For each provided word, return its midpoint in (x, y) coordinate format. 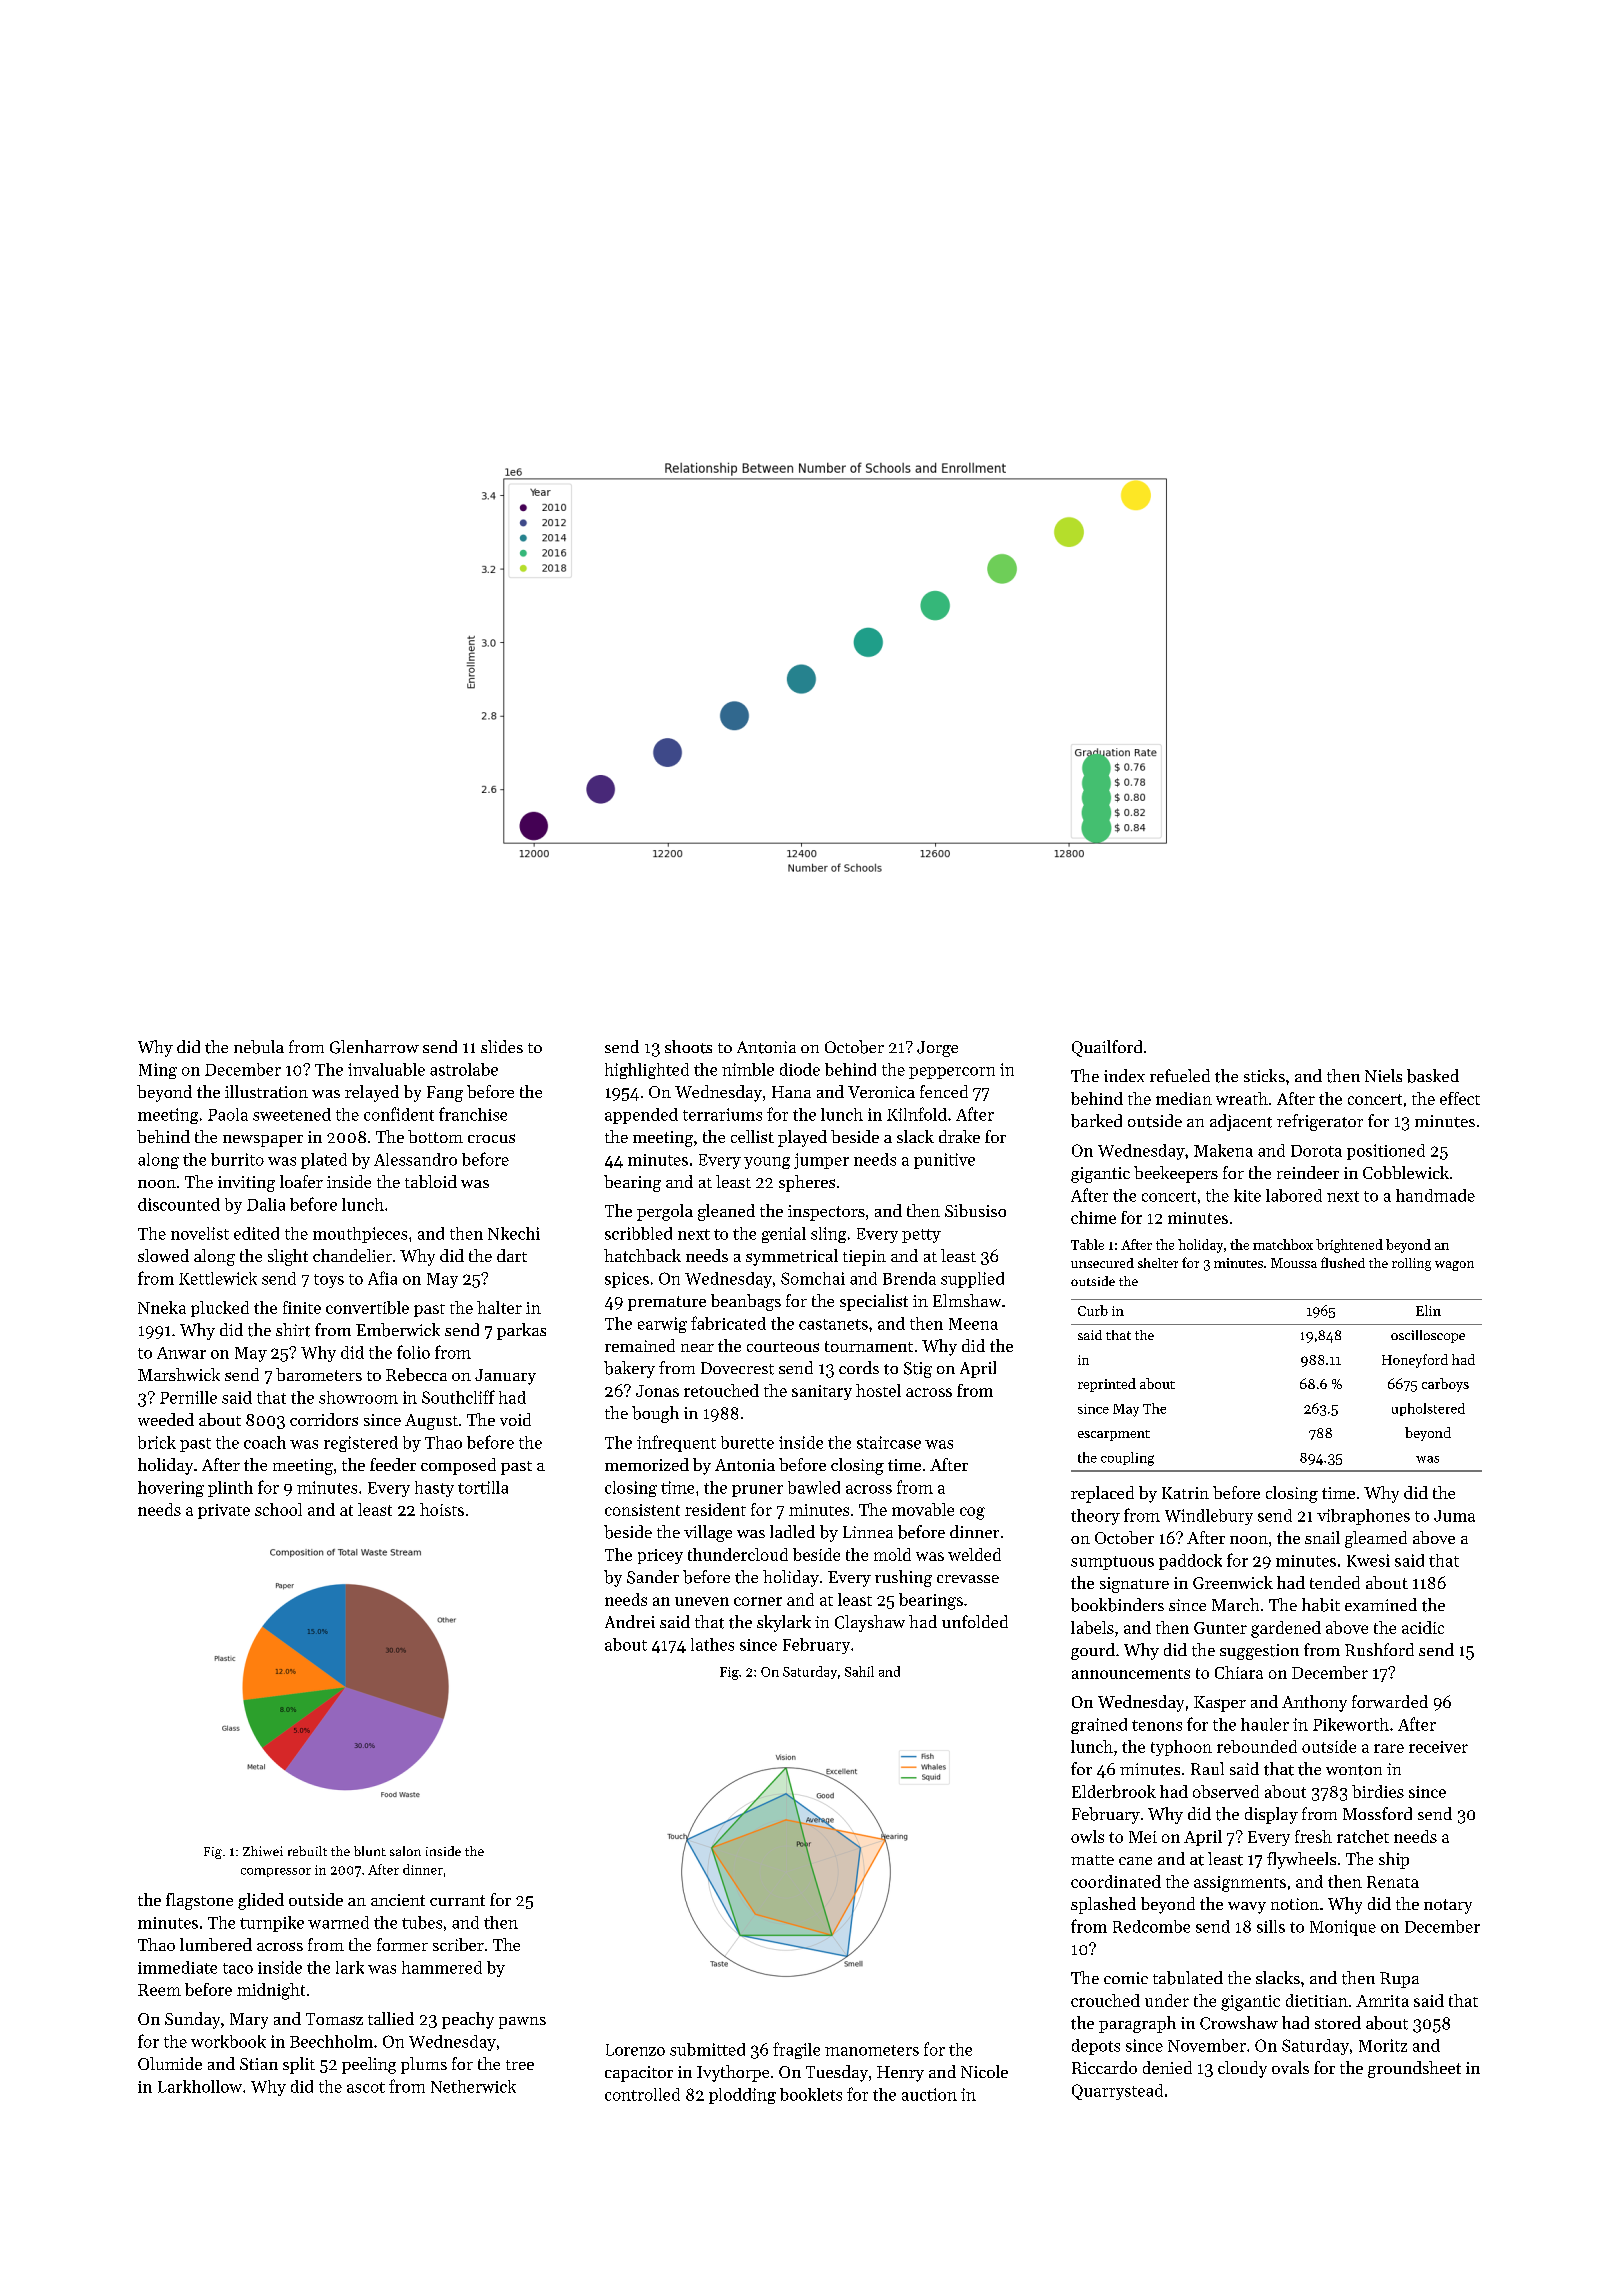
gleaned (726, 1212)
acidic (1423, 1627)
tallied (391, 2018)
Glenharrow (374, 1047)
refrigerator (1320, 1122)
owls (1087, 1836)
